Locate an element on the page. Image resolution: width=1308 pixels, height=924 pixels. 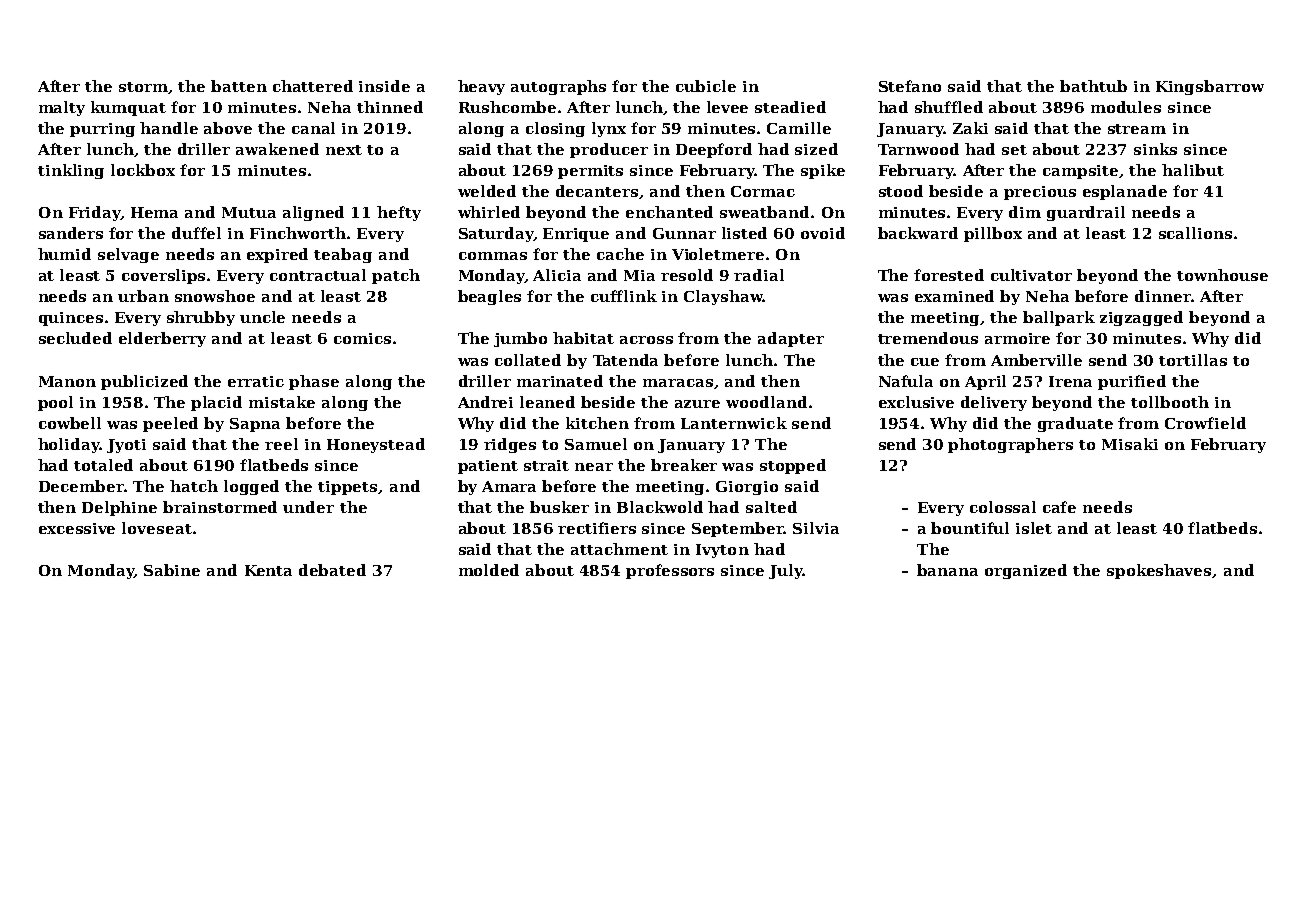
cowbell is located at coordinates (70, 423).
